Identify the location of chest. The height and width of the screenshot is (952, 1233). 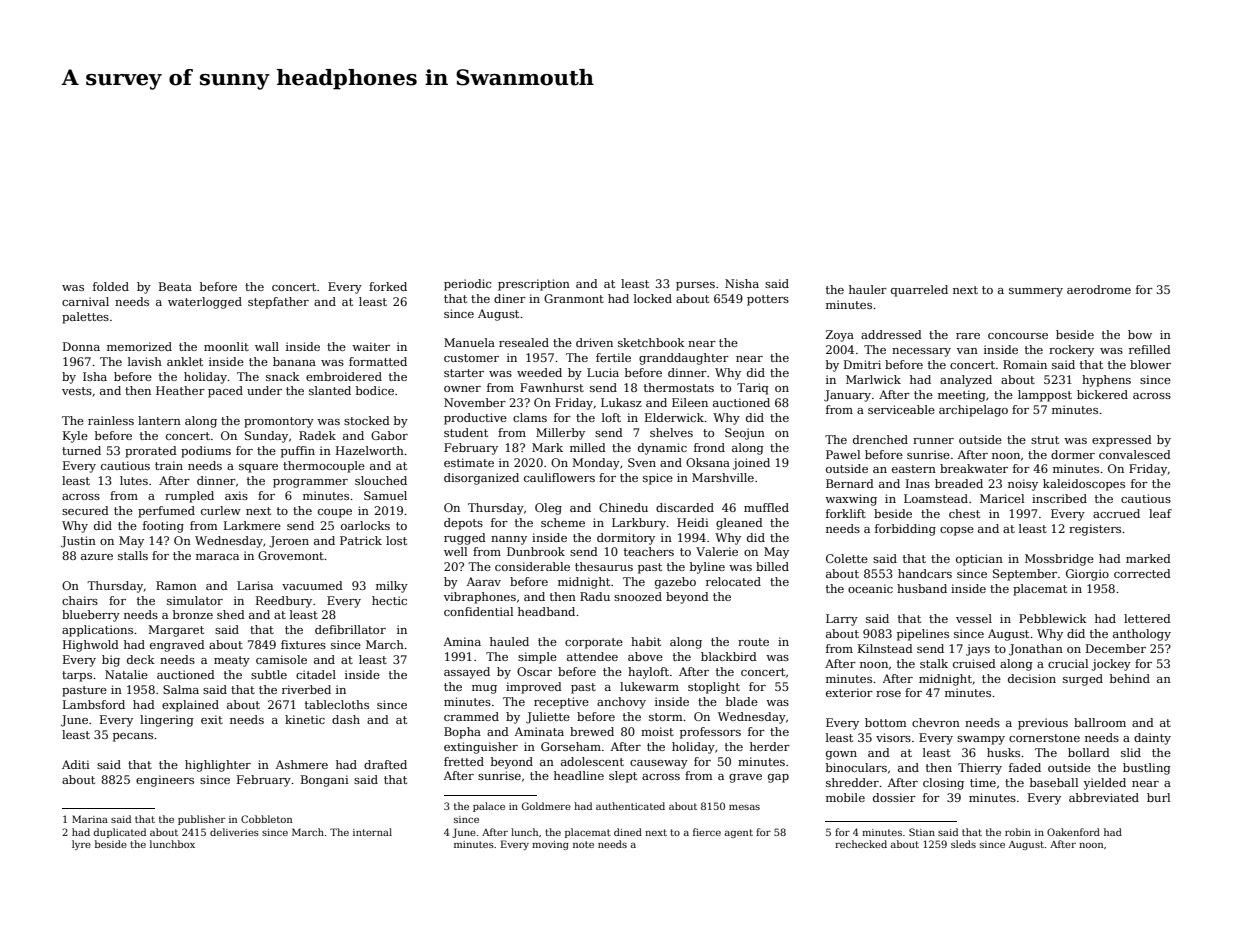
(964, 513).
